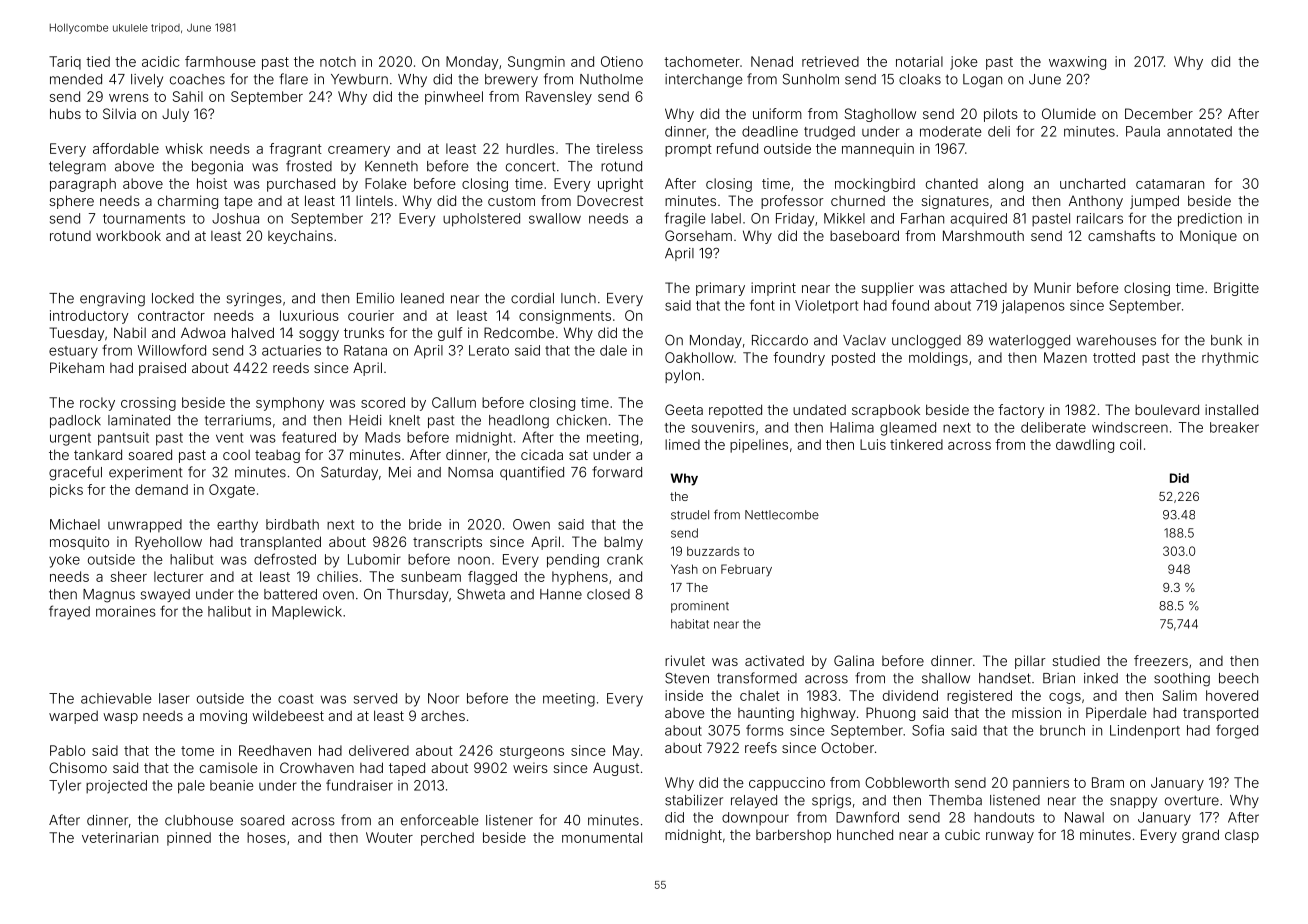 This page has height=924, width=1308. I want to click on achievable, so click(116, 698).
